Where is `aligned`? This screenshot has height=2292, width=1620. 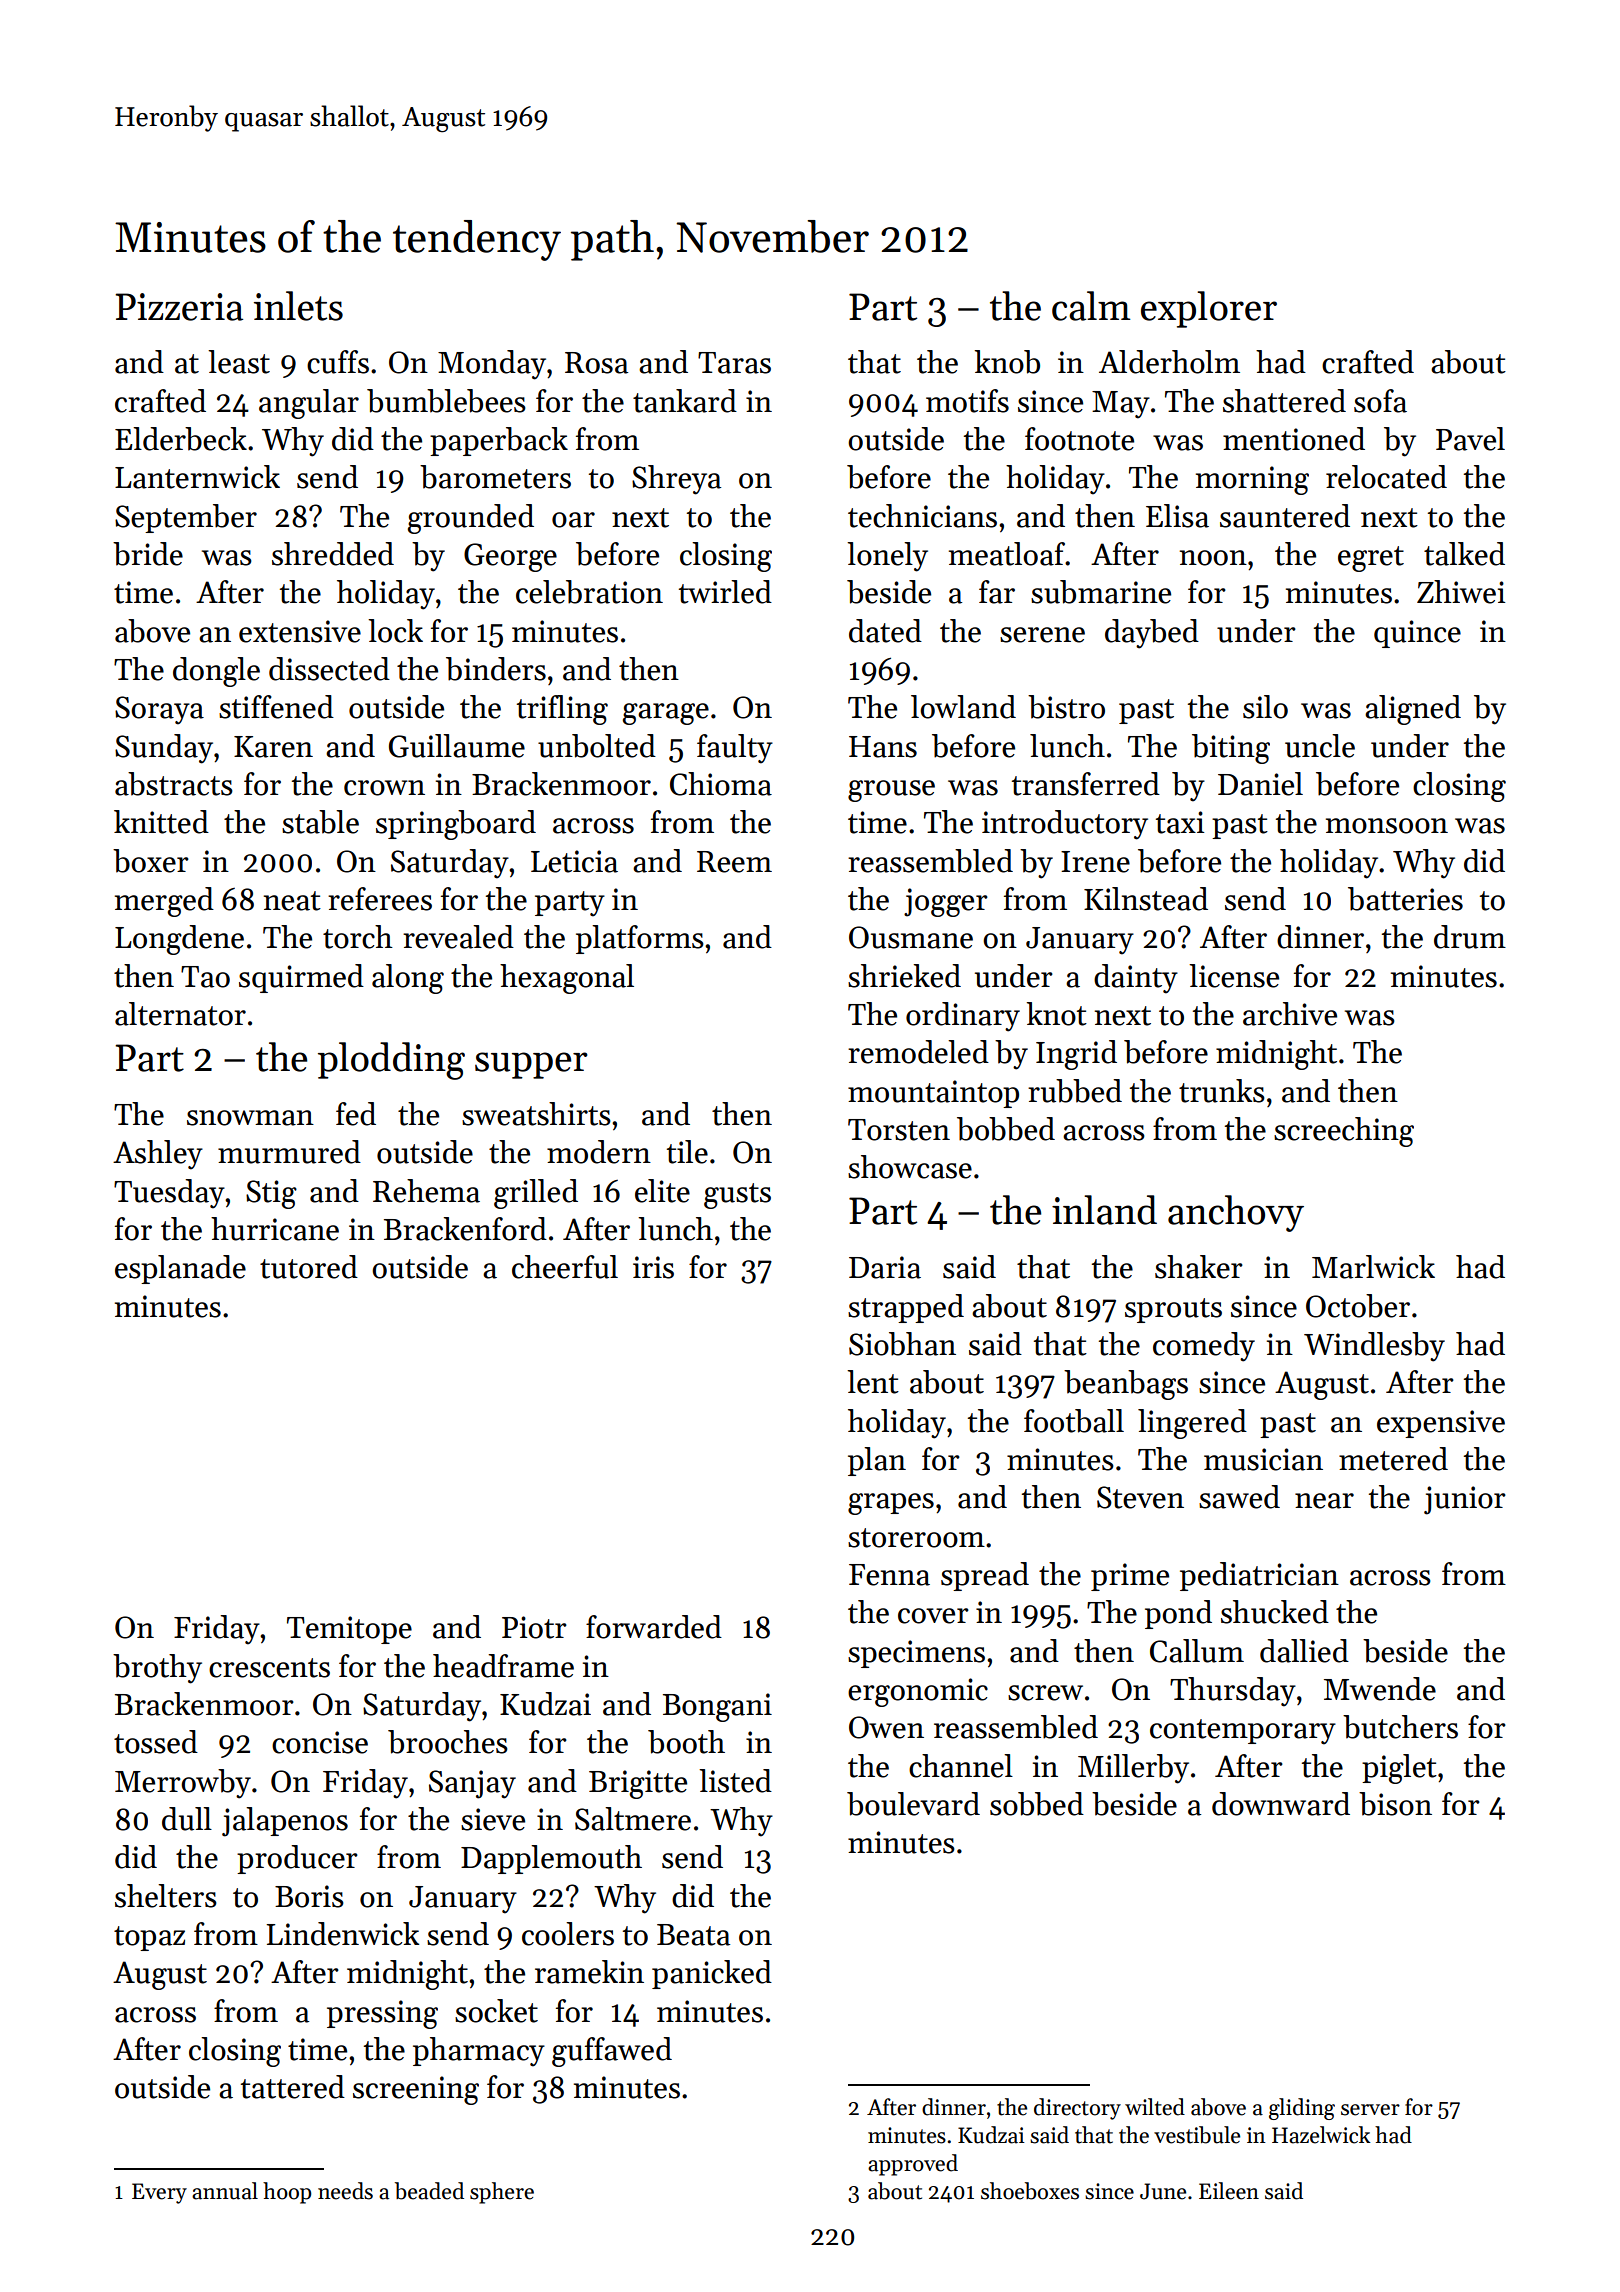 aligned is located at coordinates (1413, 710).
